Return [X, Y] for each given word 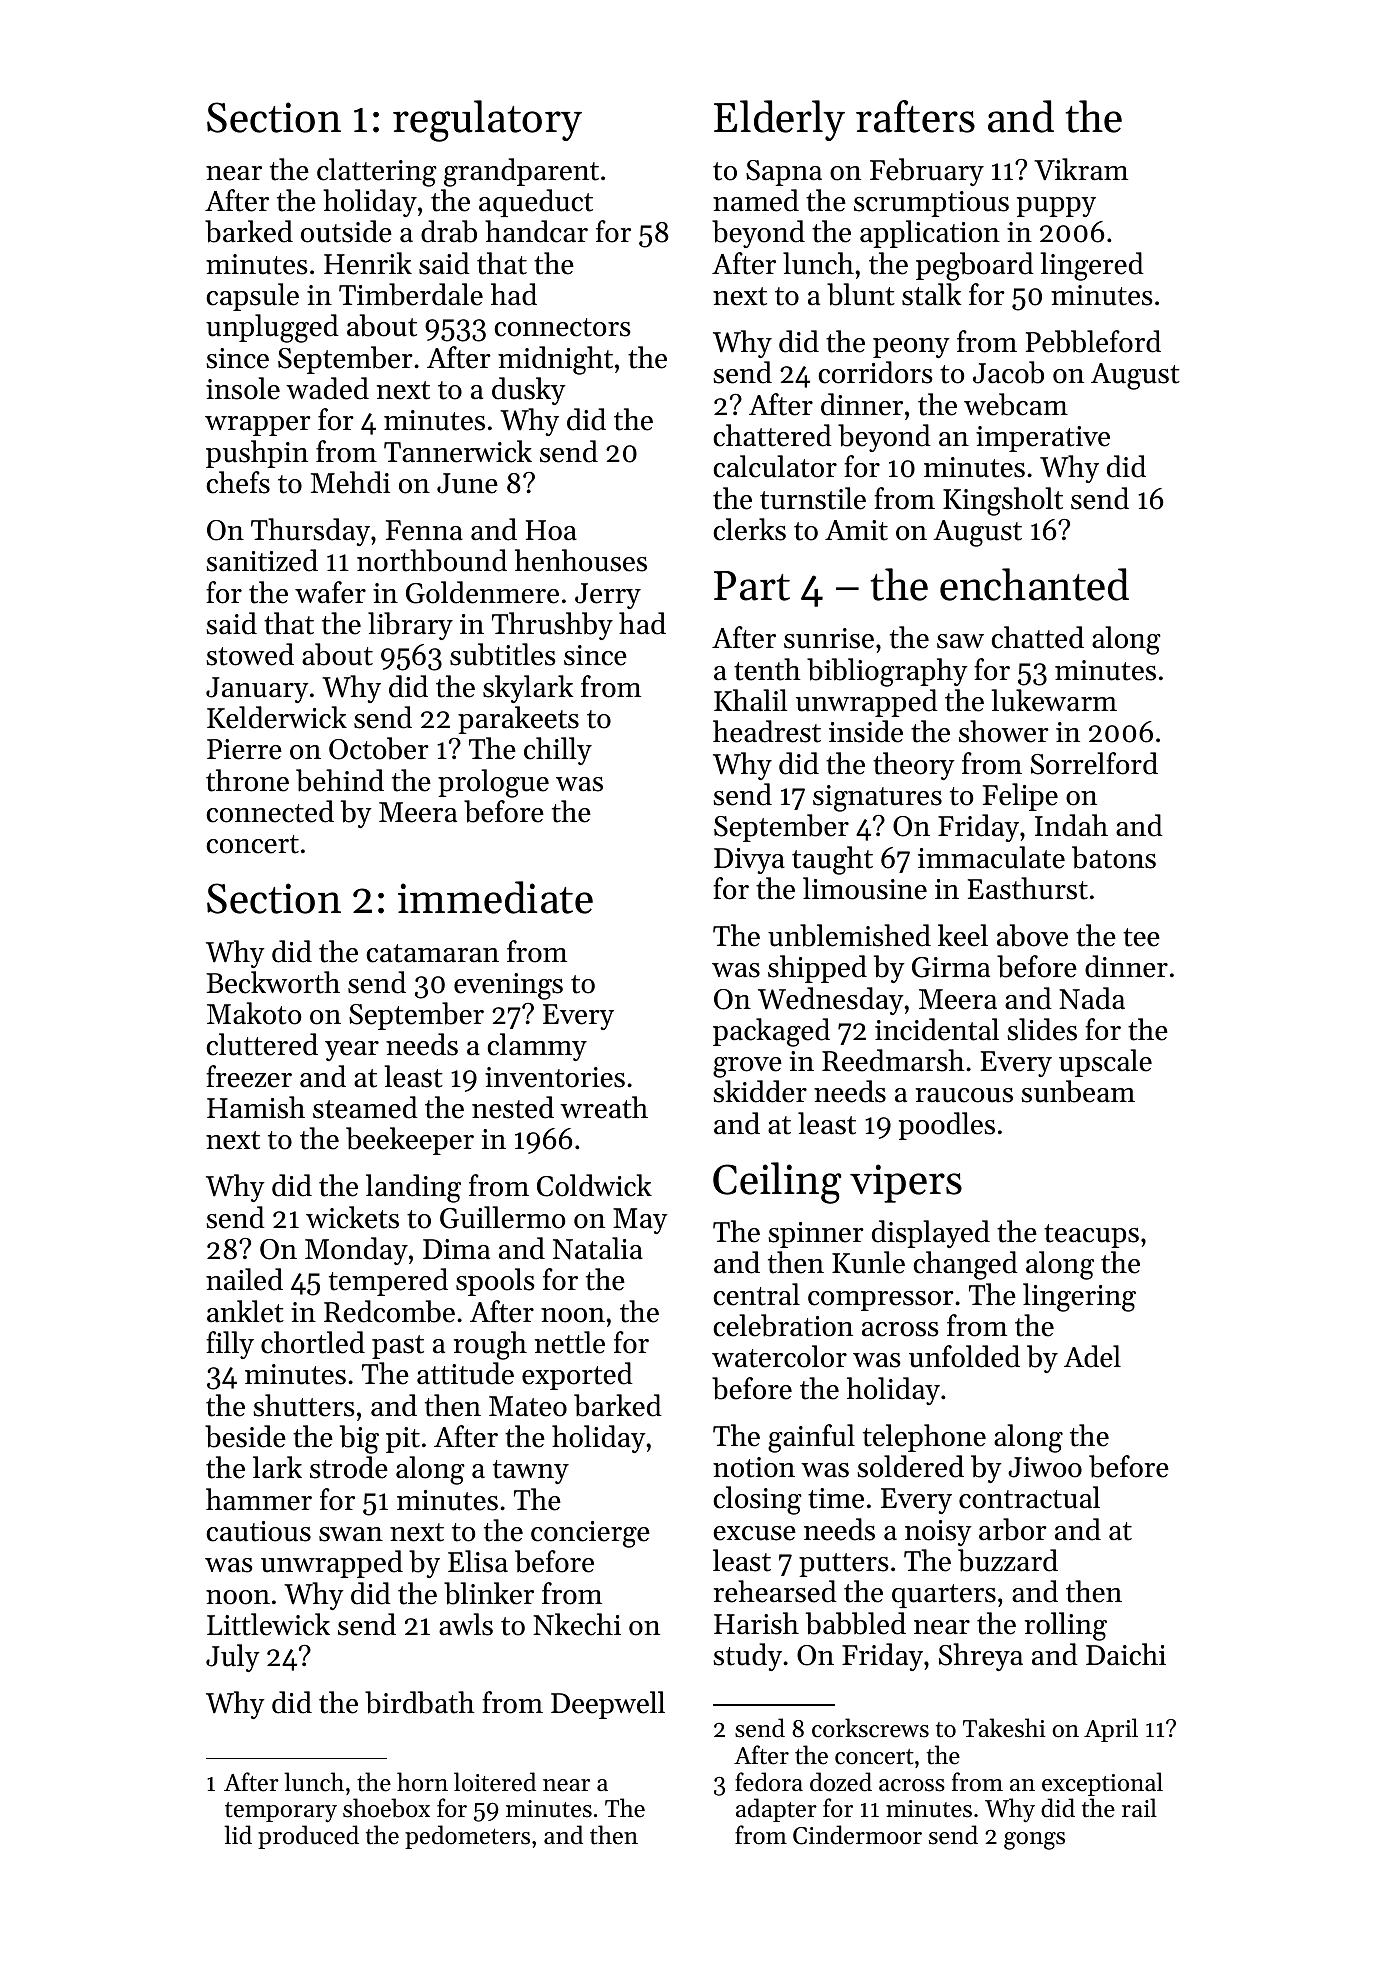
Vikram [1081, 169]
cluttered [262, 1044]
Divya [749, 861]
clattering [377, 172]
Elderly [779, 120]
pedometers [467, 1837]
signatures [877, 798]
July [233, 1658]
